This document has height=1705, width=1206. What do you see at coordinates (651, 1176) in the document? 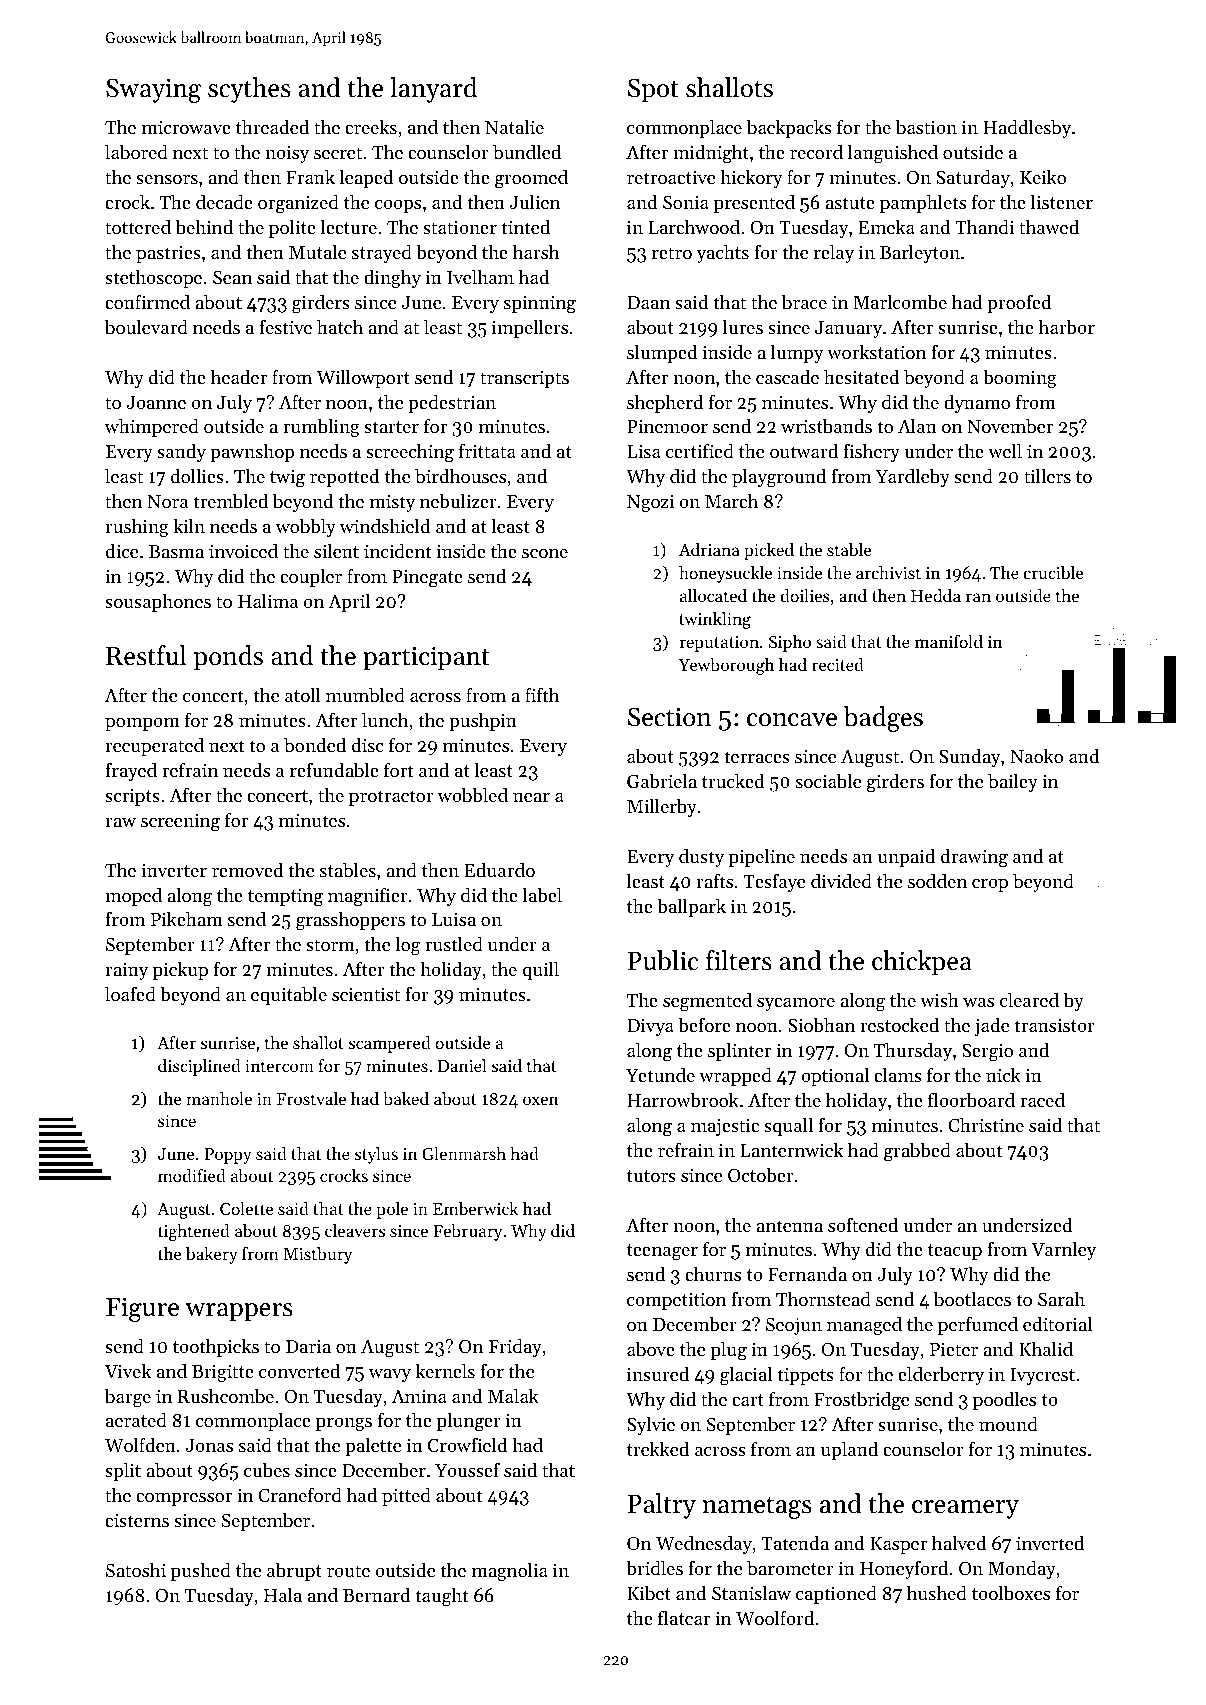
I see `tutors` at bounding box center [651, 1176].
